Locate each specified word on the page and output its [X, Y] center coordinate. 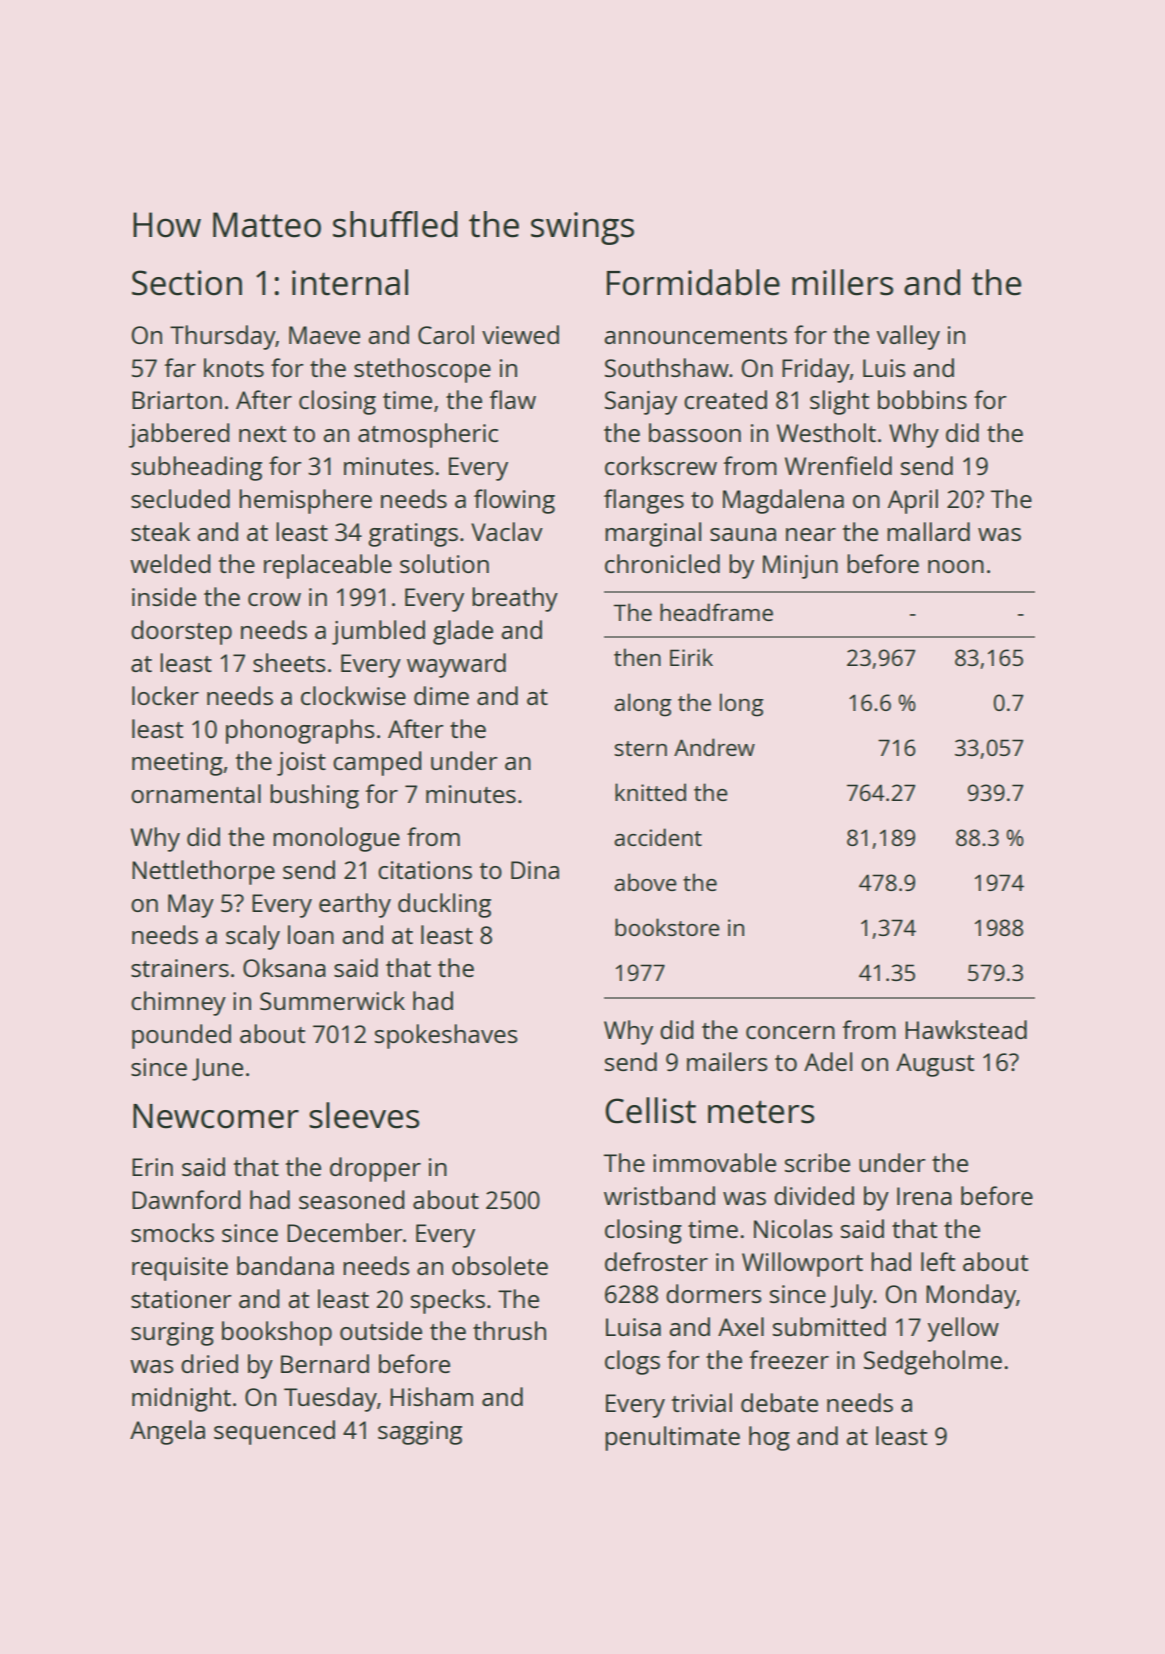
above [645, 882]
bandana [285, 1265]
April [913, 501]
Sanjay [641, 403]
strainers [180, 968]
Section [187, 283]
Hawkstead [966, 1029]
